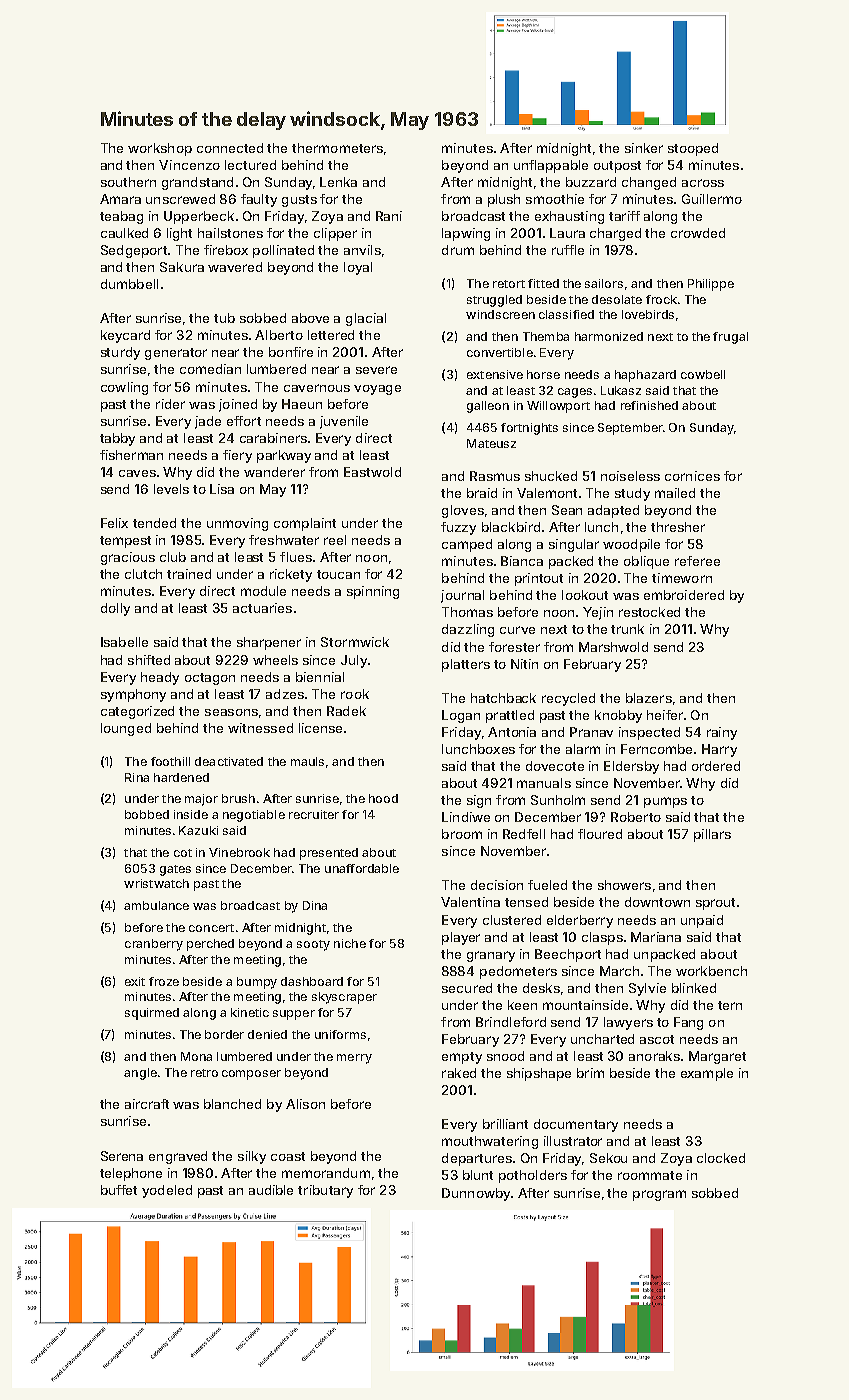 The height and width of the screenshot is (1400, 849). I want to click on foothill, so click(170, 761).
